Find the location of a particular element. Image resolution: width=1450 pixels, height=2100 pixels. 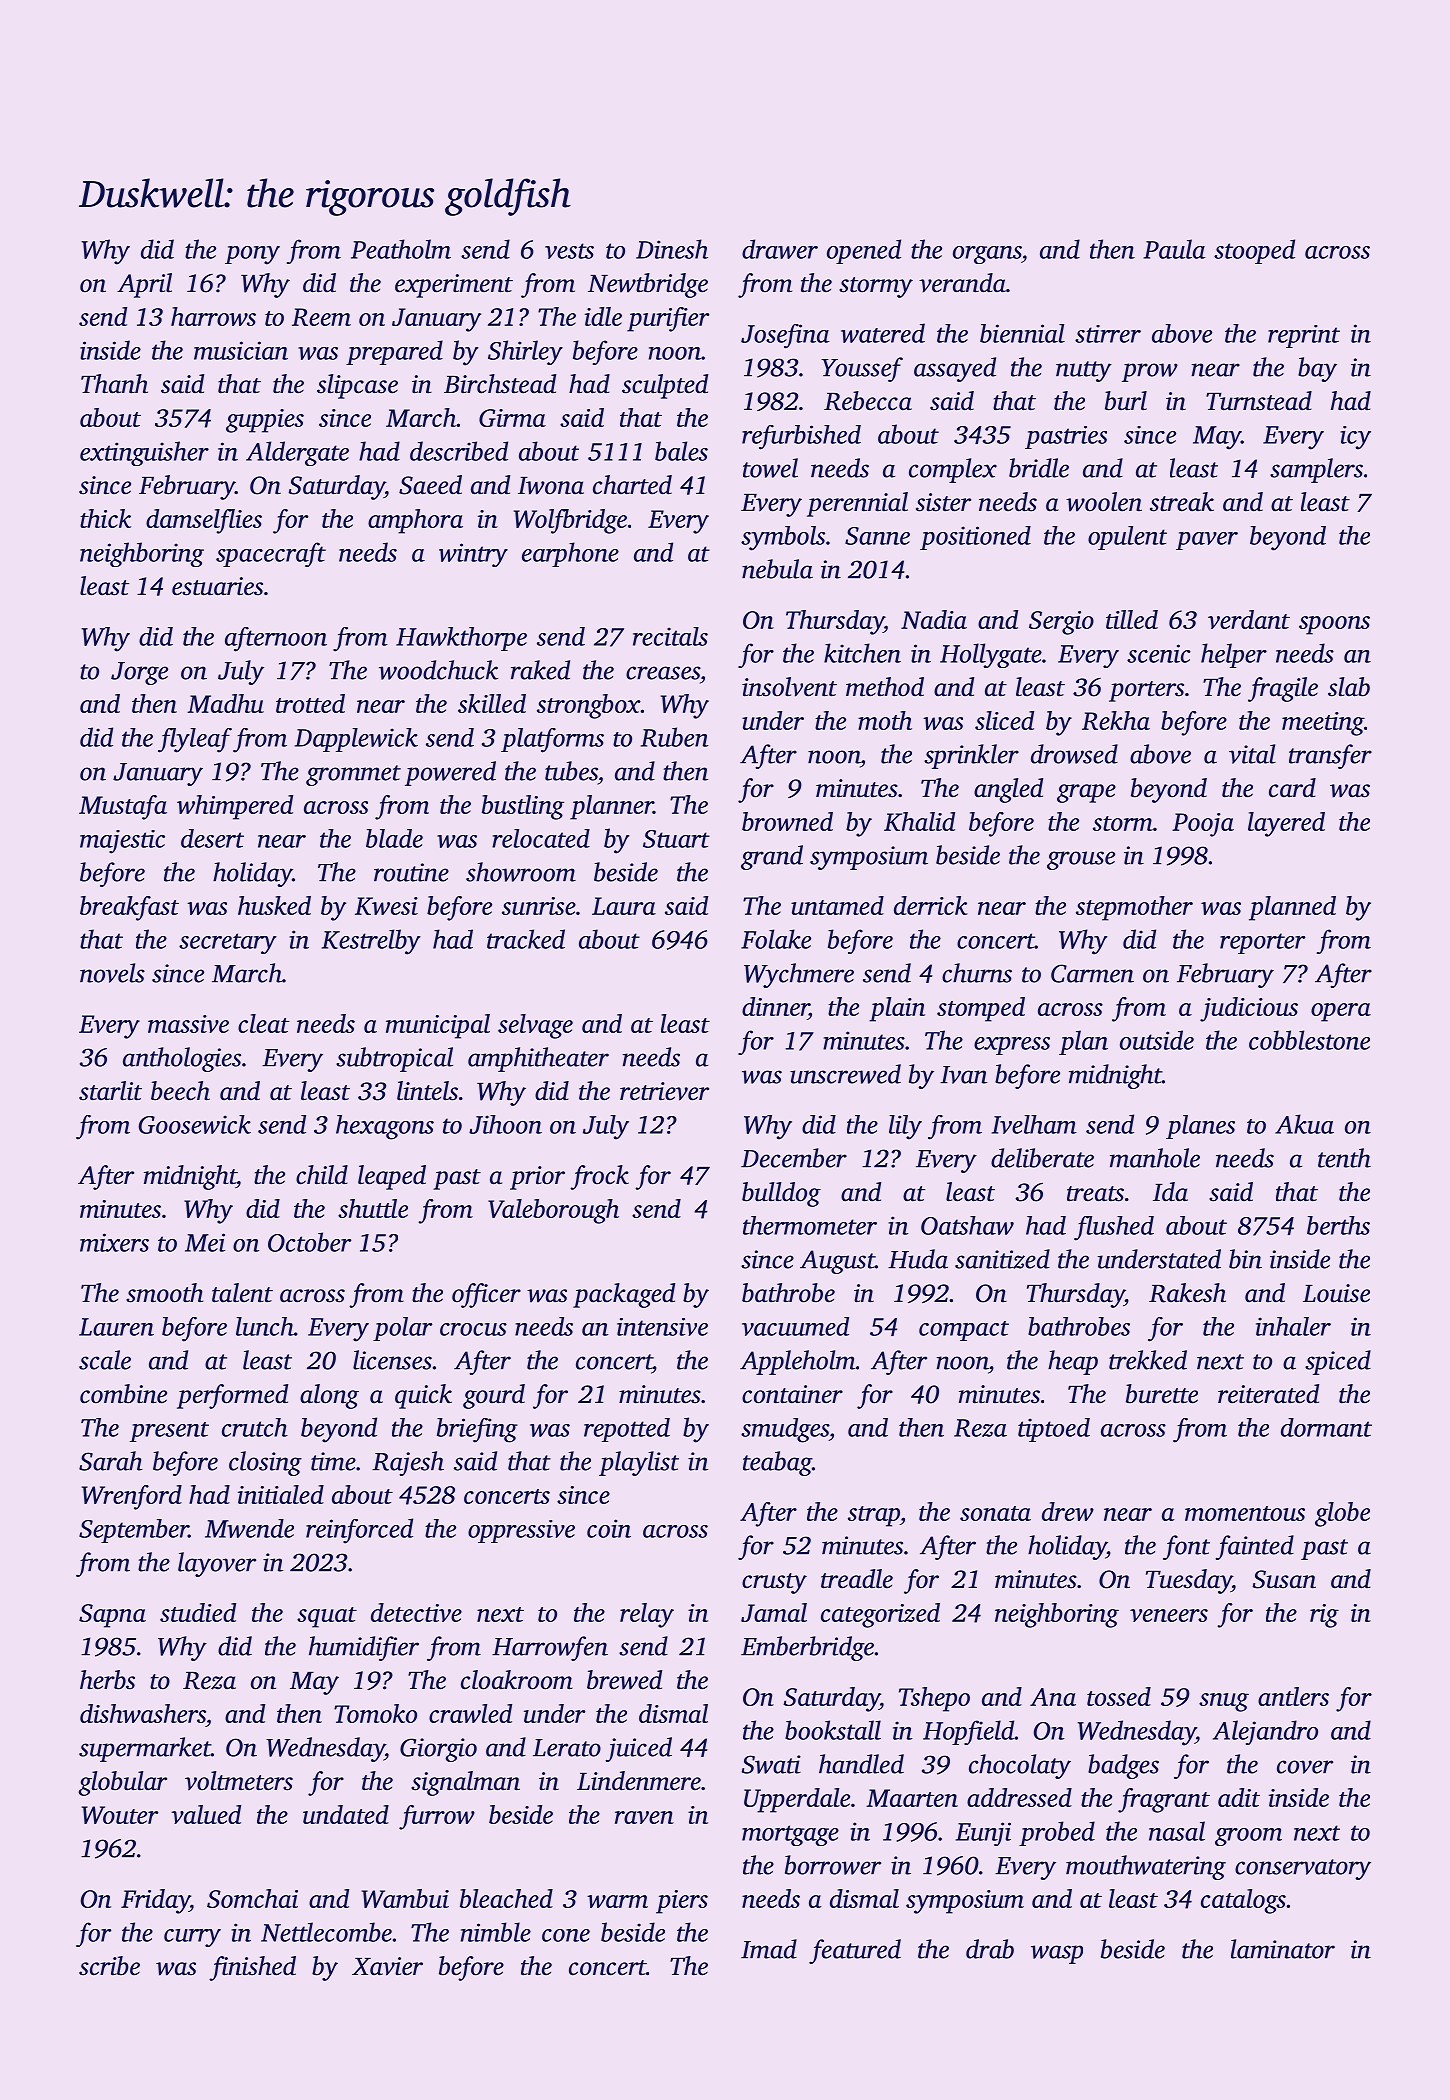

performed is located at coordinates (232, 1396).
